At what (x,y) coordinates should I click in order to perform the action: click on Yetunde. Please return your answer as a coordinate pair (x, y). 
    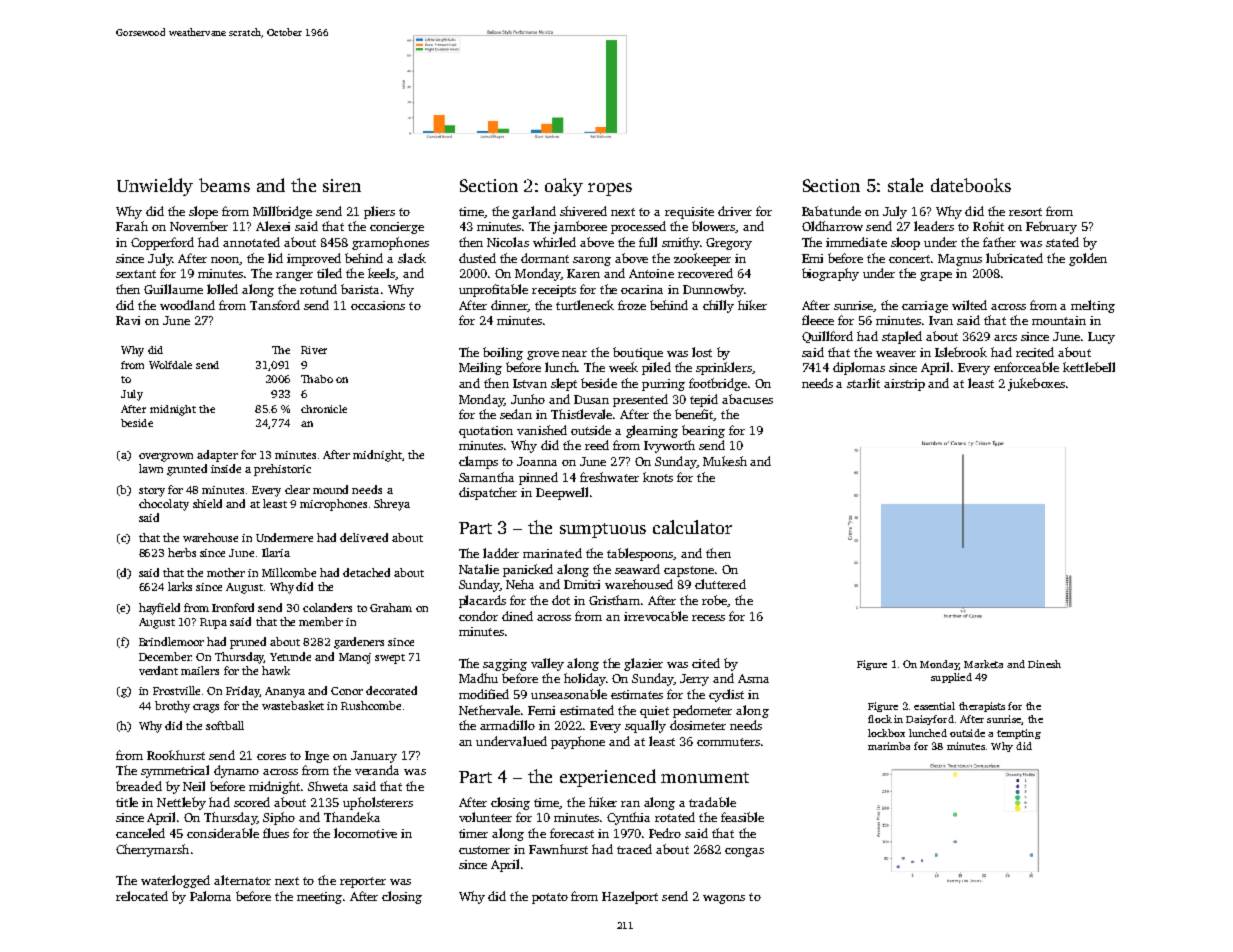
    Looking at the image, I should click on (290, 656).
